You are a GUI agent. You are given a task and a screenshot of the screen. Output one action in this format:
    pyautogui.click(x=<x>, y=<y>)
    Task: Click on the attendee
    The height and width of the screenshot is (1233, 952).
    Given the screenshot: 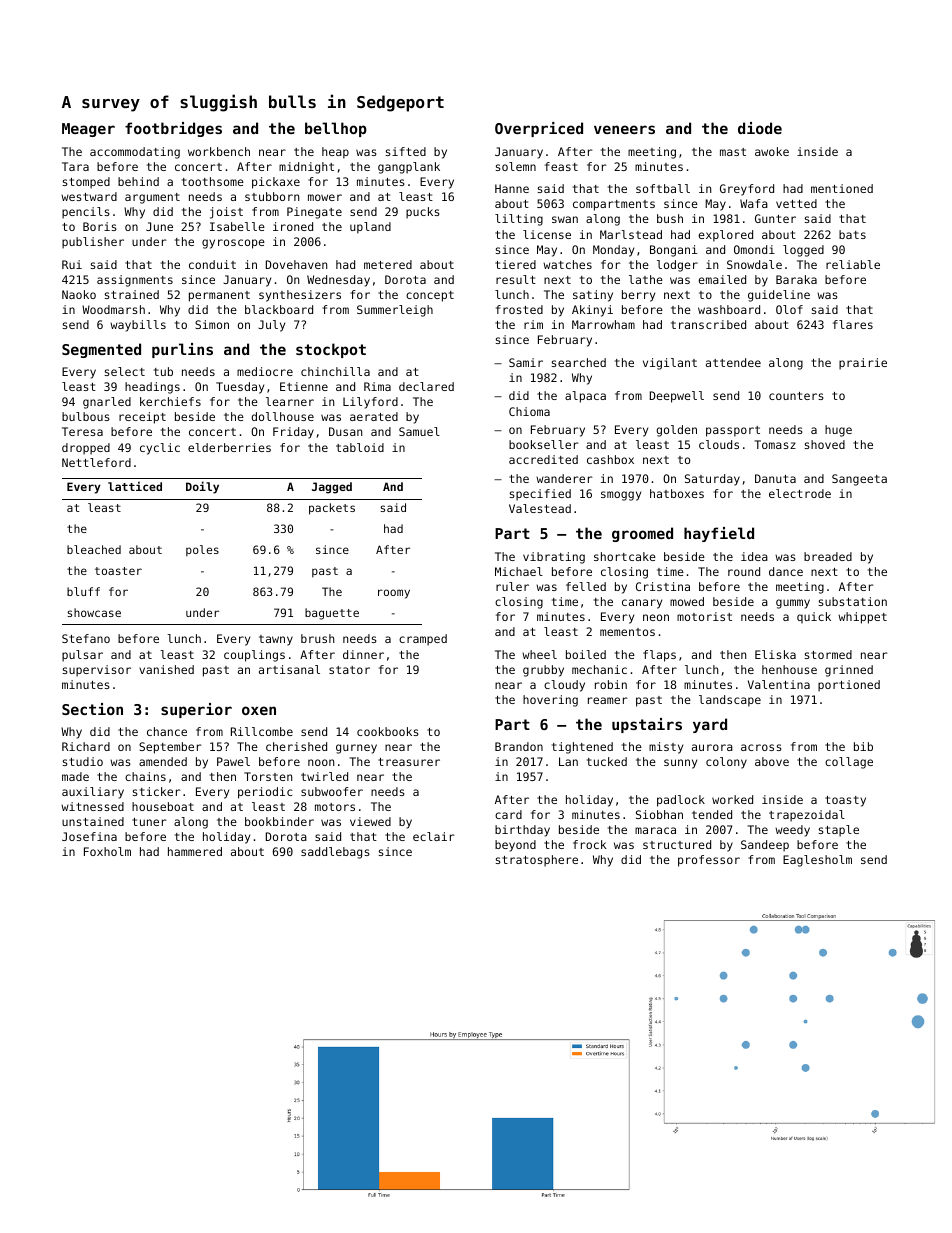 What is the action you would take?
    pyautogui.click(x=733, y=362)
